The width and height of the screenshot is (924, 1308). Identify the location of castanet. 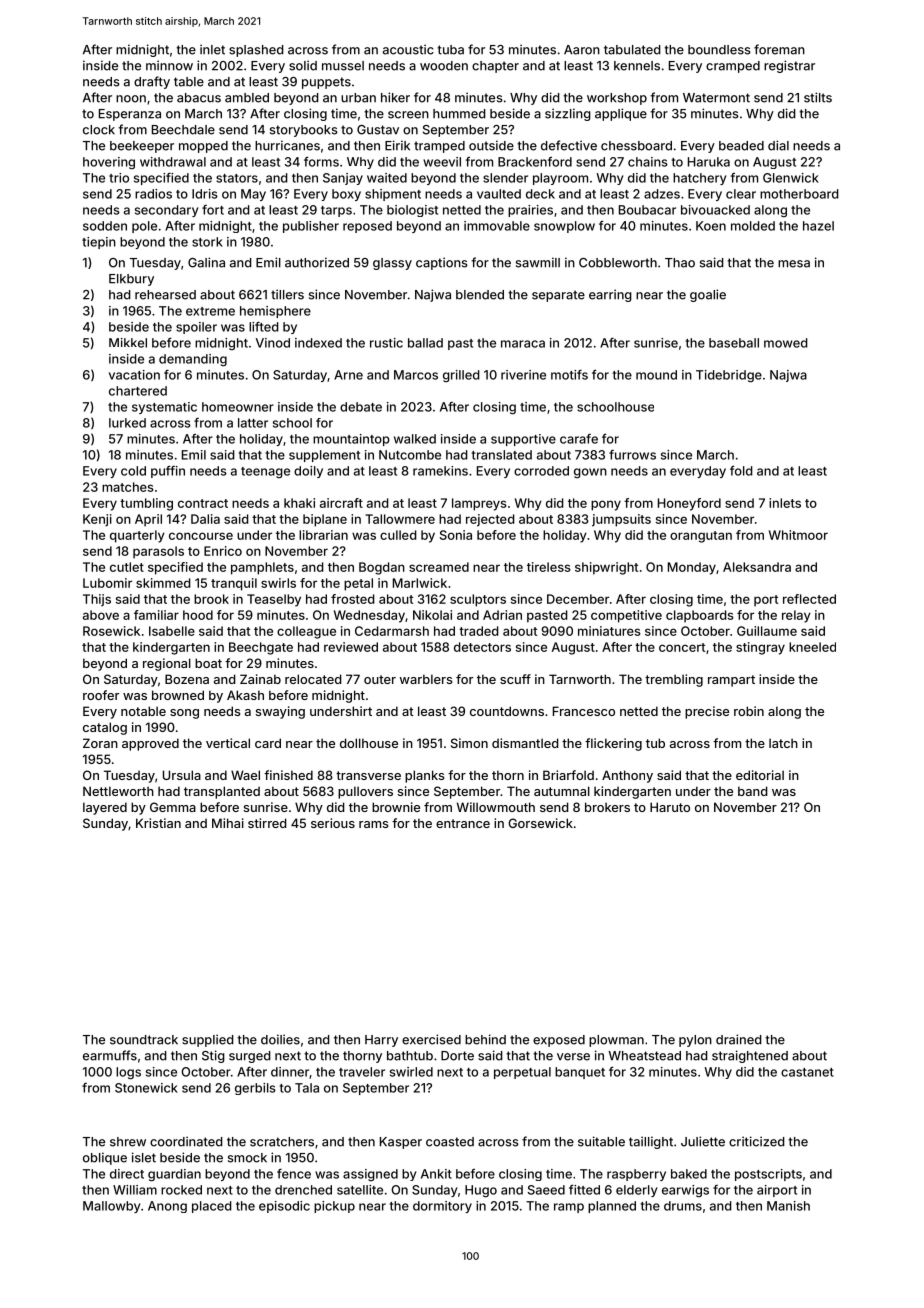
(807, 1072).
